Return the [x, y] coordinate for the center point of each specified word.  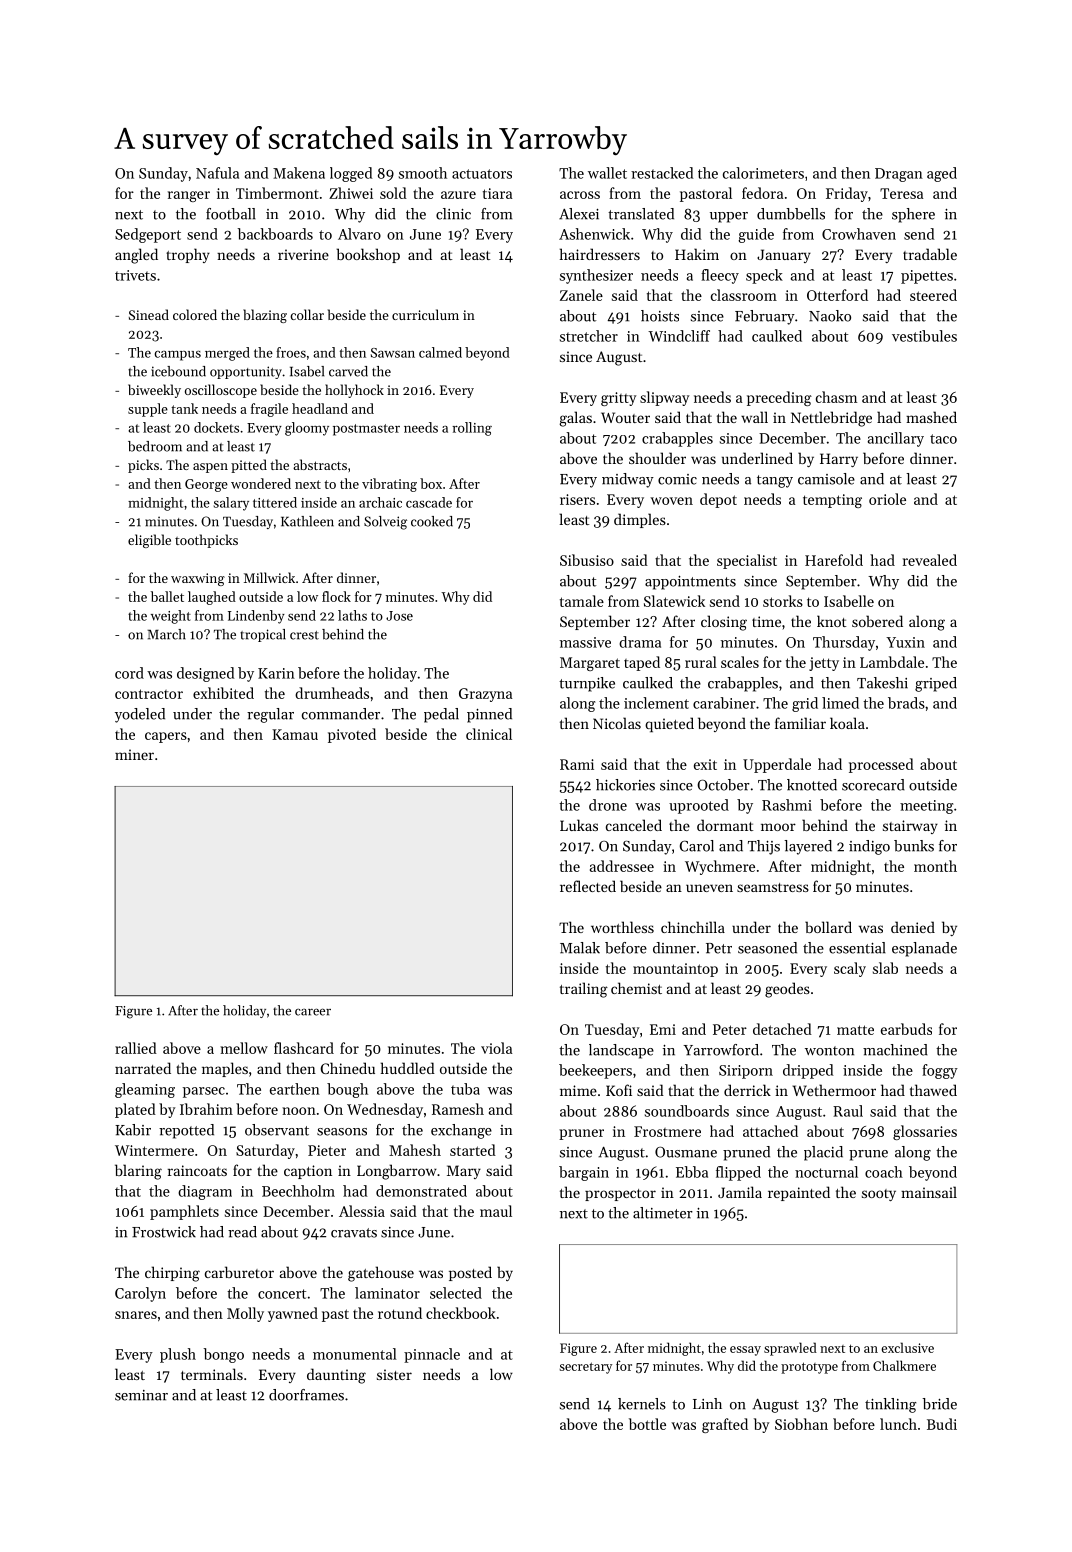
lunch [898, 1424]
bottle [647, 1424]
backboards [275, 234]
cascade [429, 502]
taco [943, 439]
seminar [141, 1395]
